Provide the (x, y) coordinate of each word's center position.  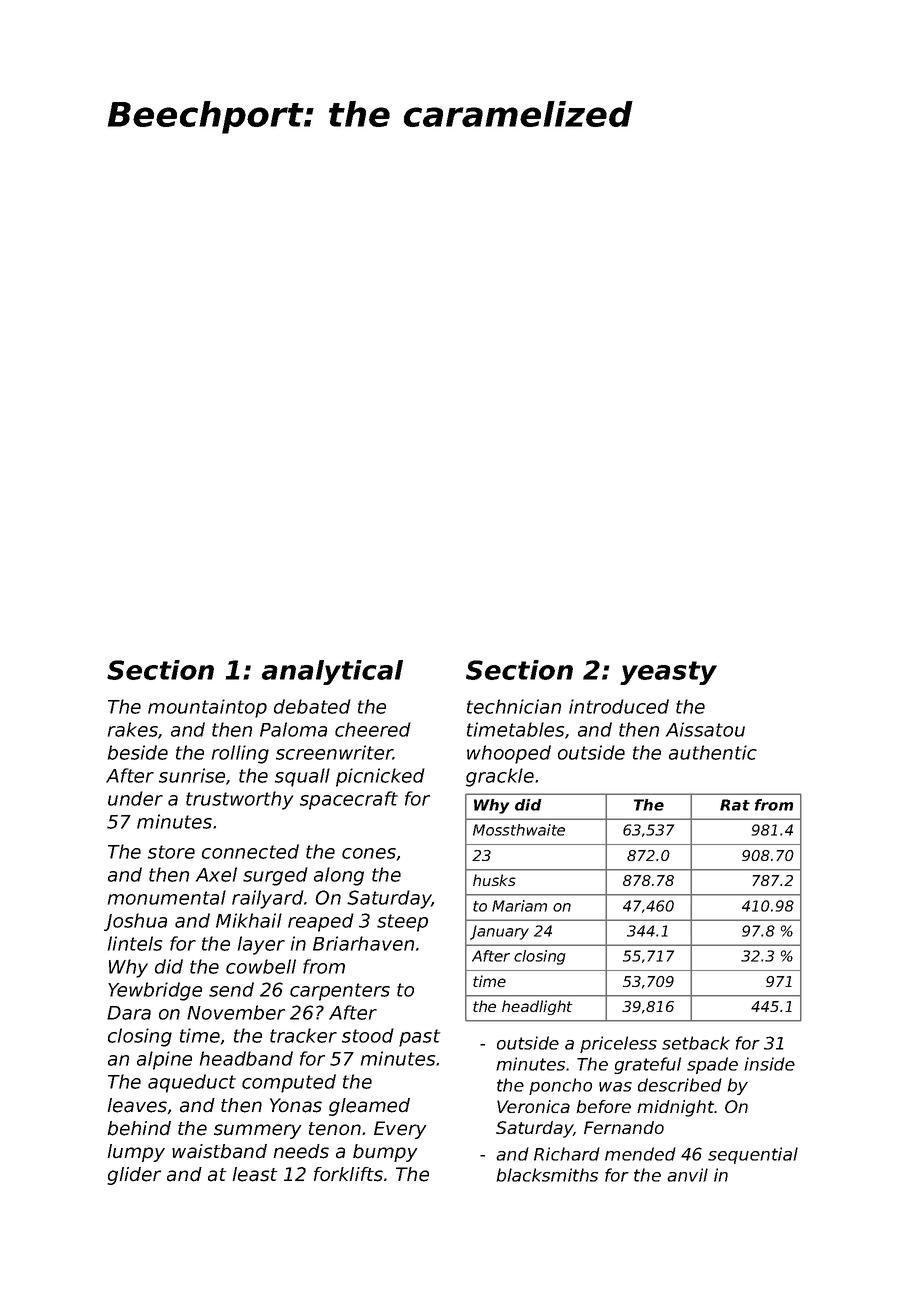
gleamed (369, 1107)
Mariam (519, 906)
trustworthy (239, 800)
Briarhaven (363, 943)
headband (246, 1058)
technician (514, 706)
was (615, 1087)
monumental (167, 897)
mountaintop (207, 708)
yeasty (668, 673)
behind (139, 1128)
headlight (537, 1007)
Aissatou (705, 729)
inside (769, 1064)
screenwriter (334, 752)
